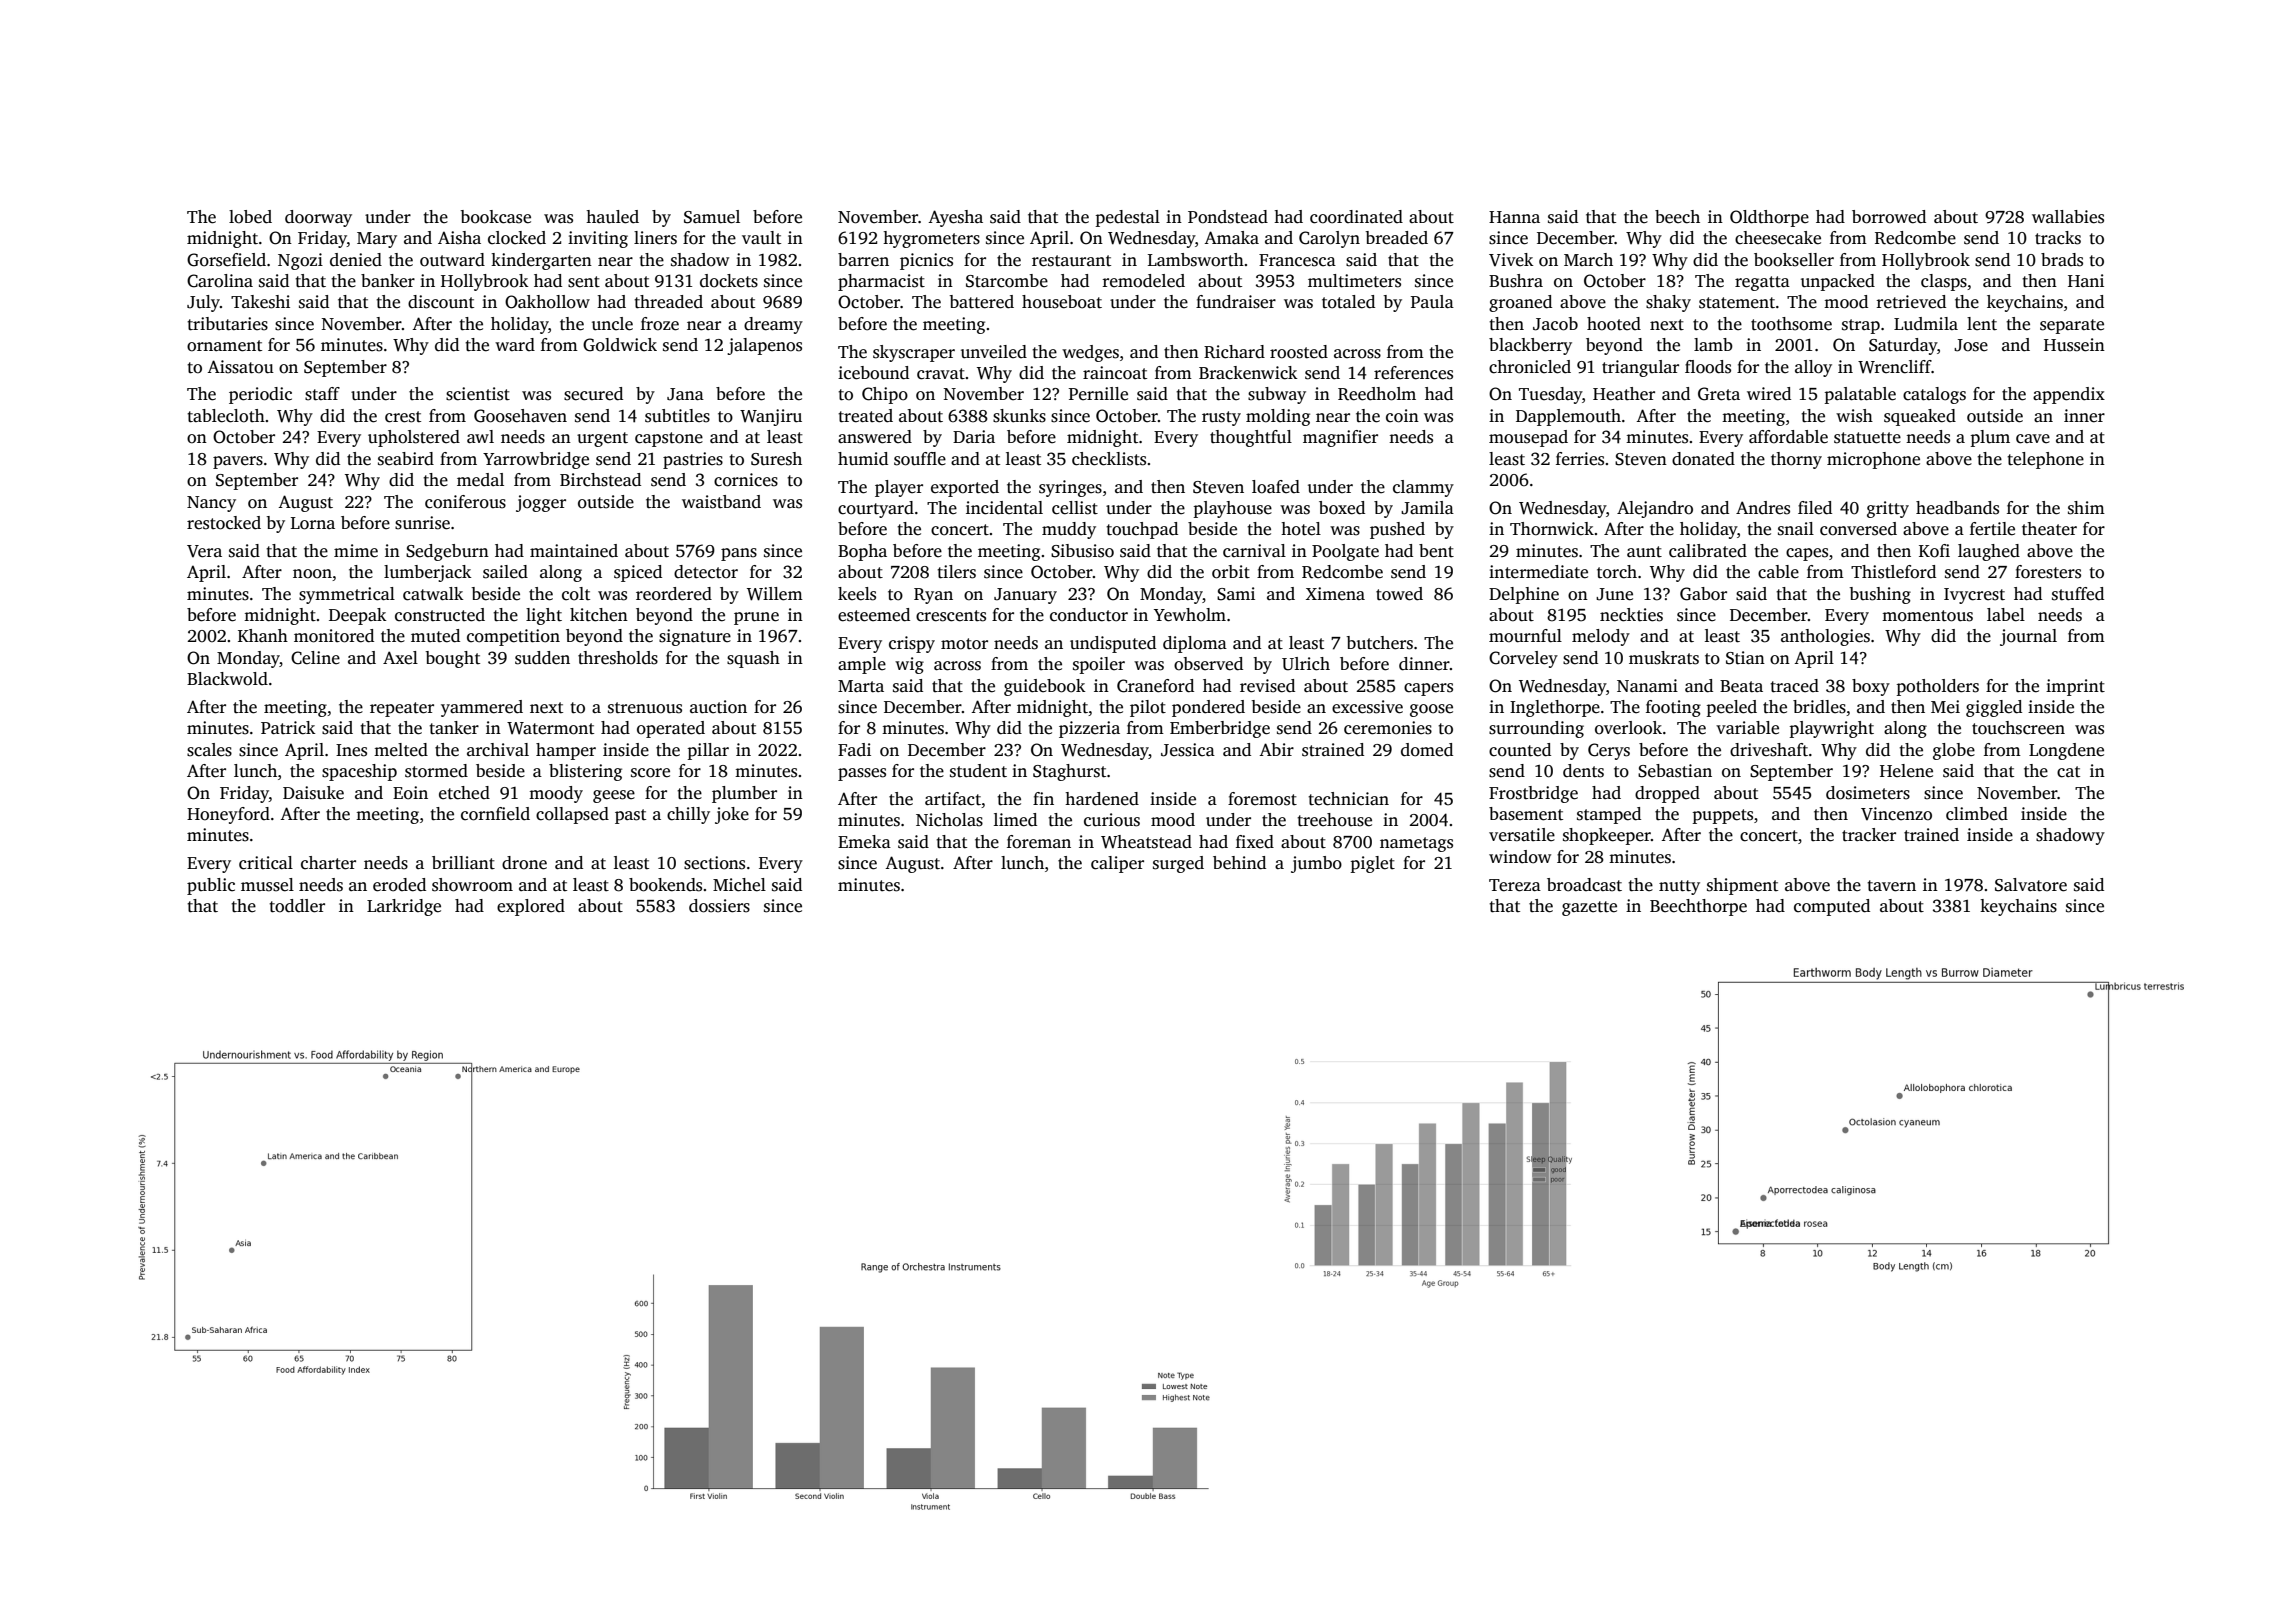  I want to click on Brackenwick, so click(1248, 373).
